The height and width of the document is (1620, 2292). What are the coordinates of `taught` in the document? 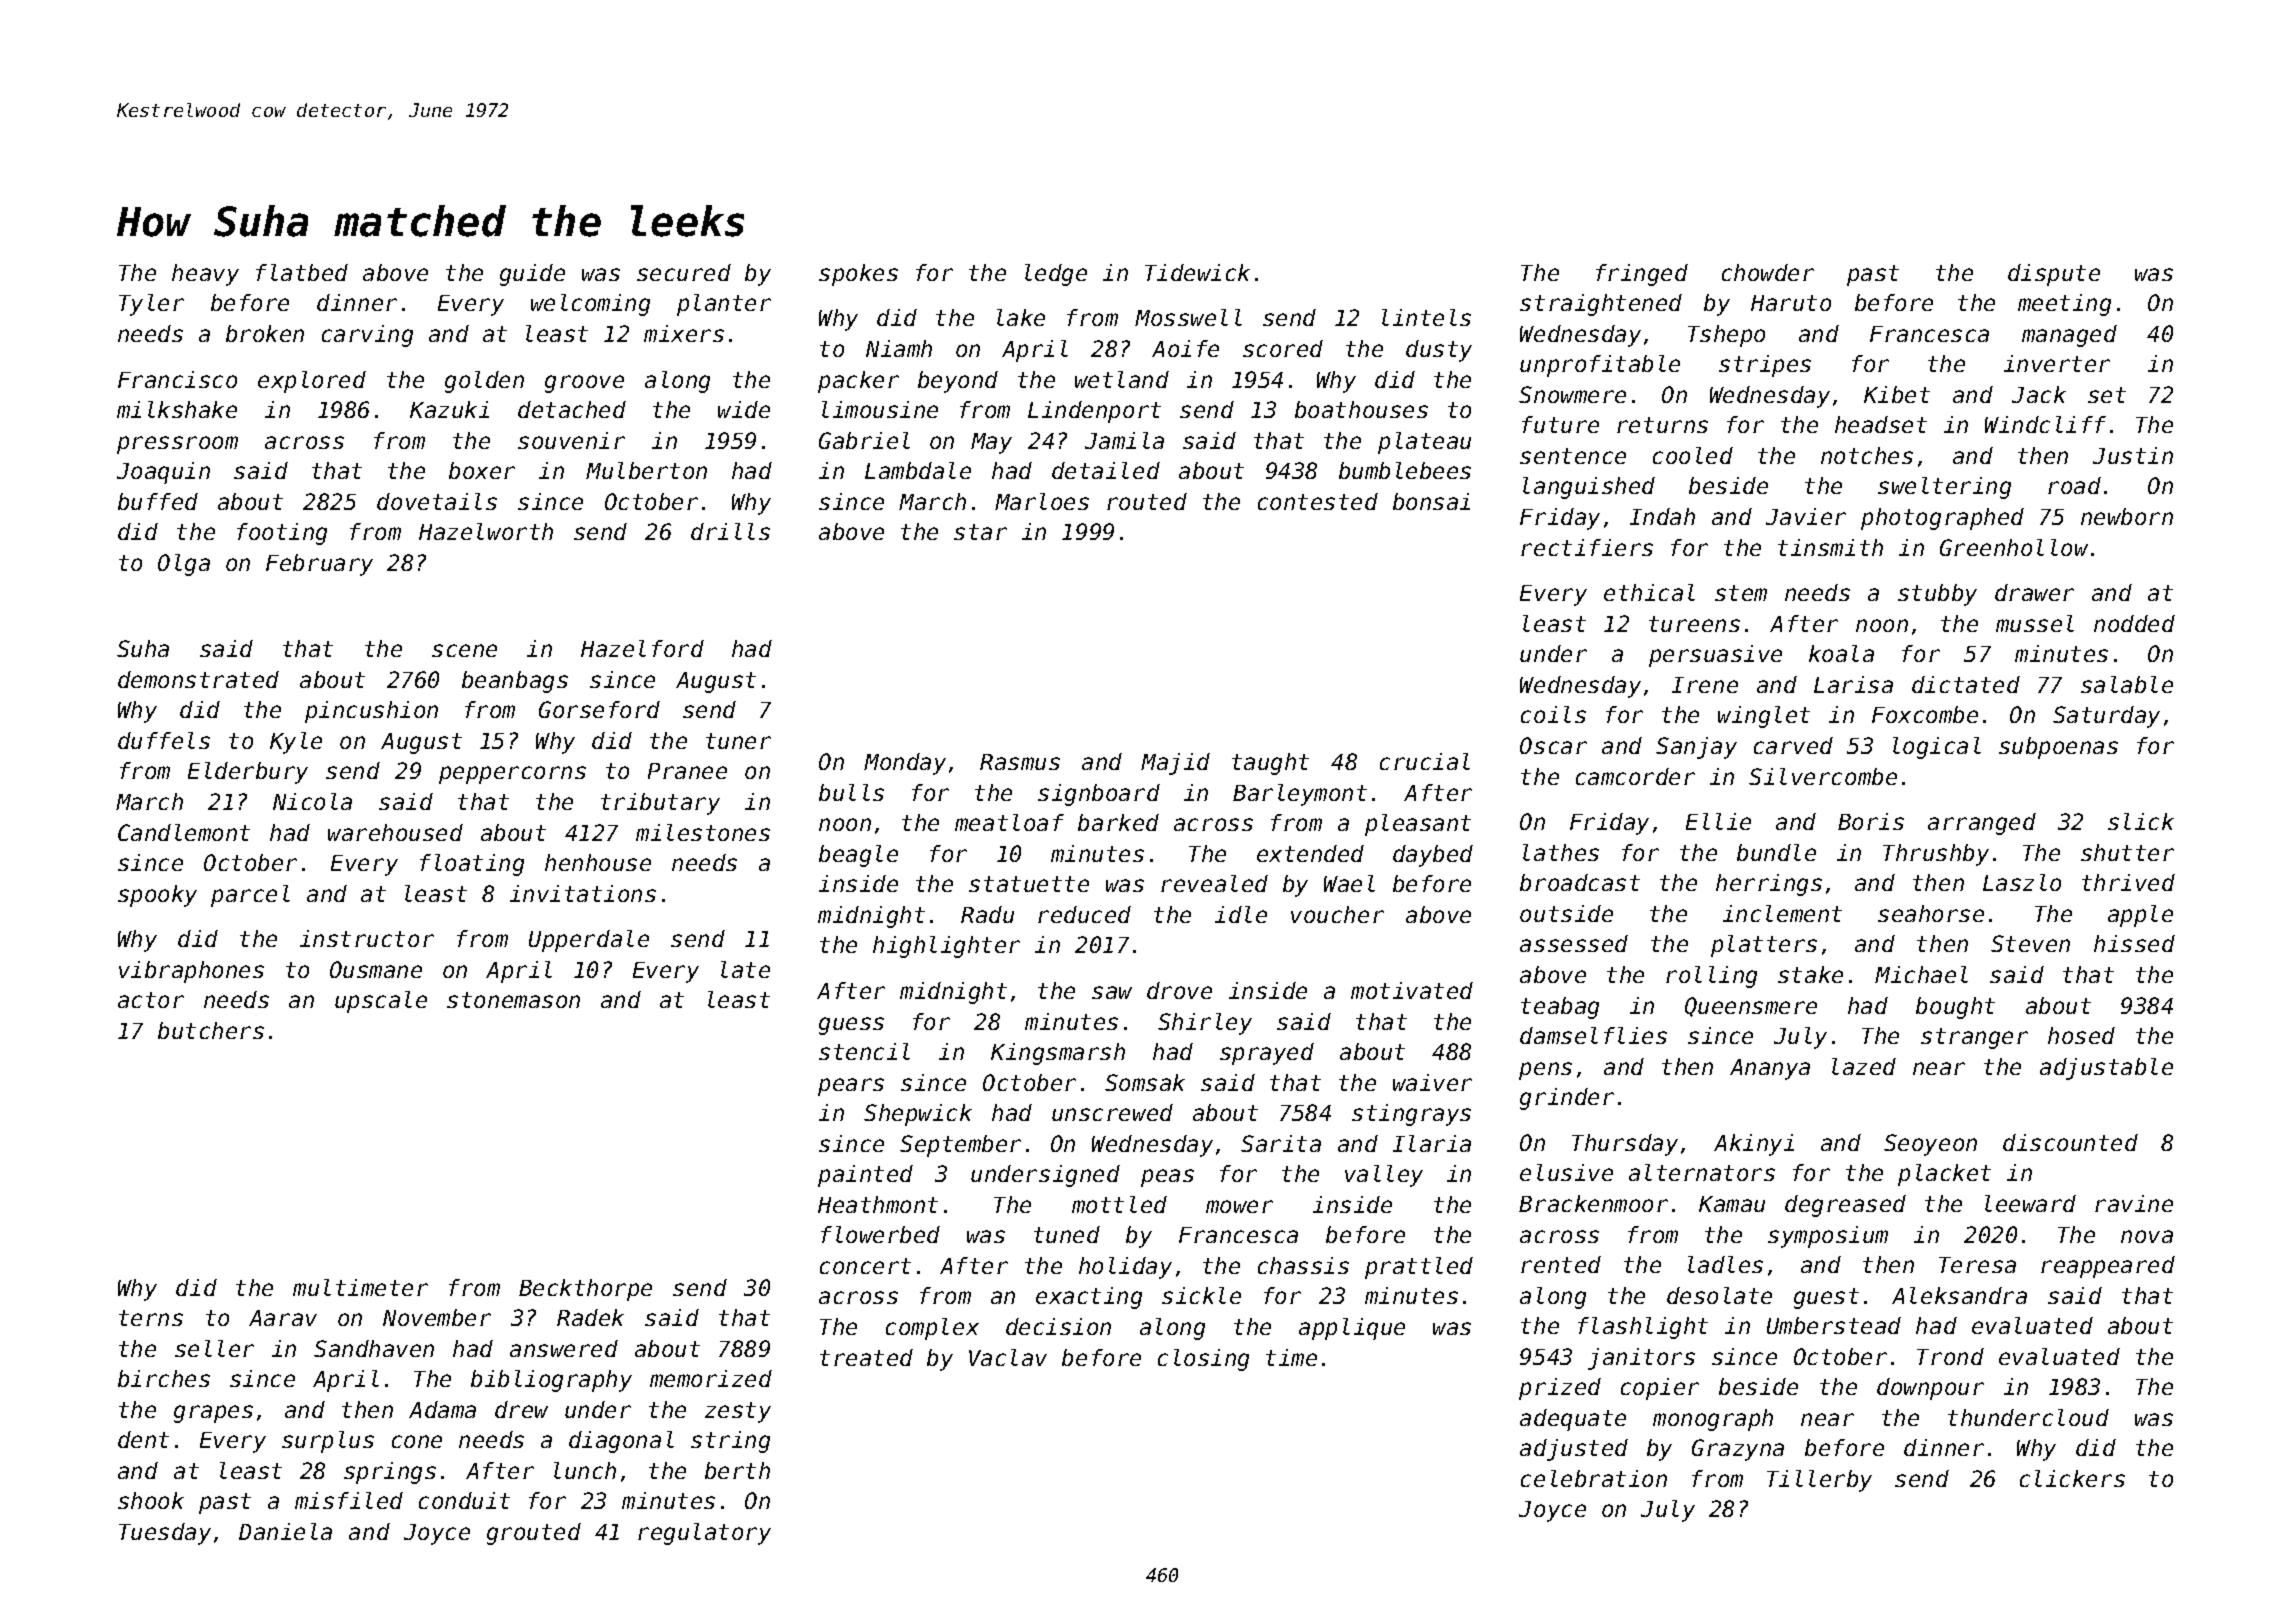 It's located at (1270, 764).
